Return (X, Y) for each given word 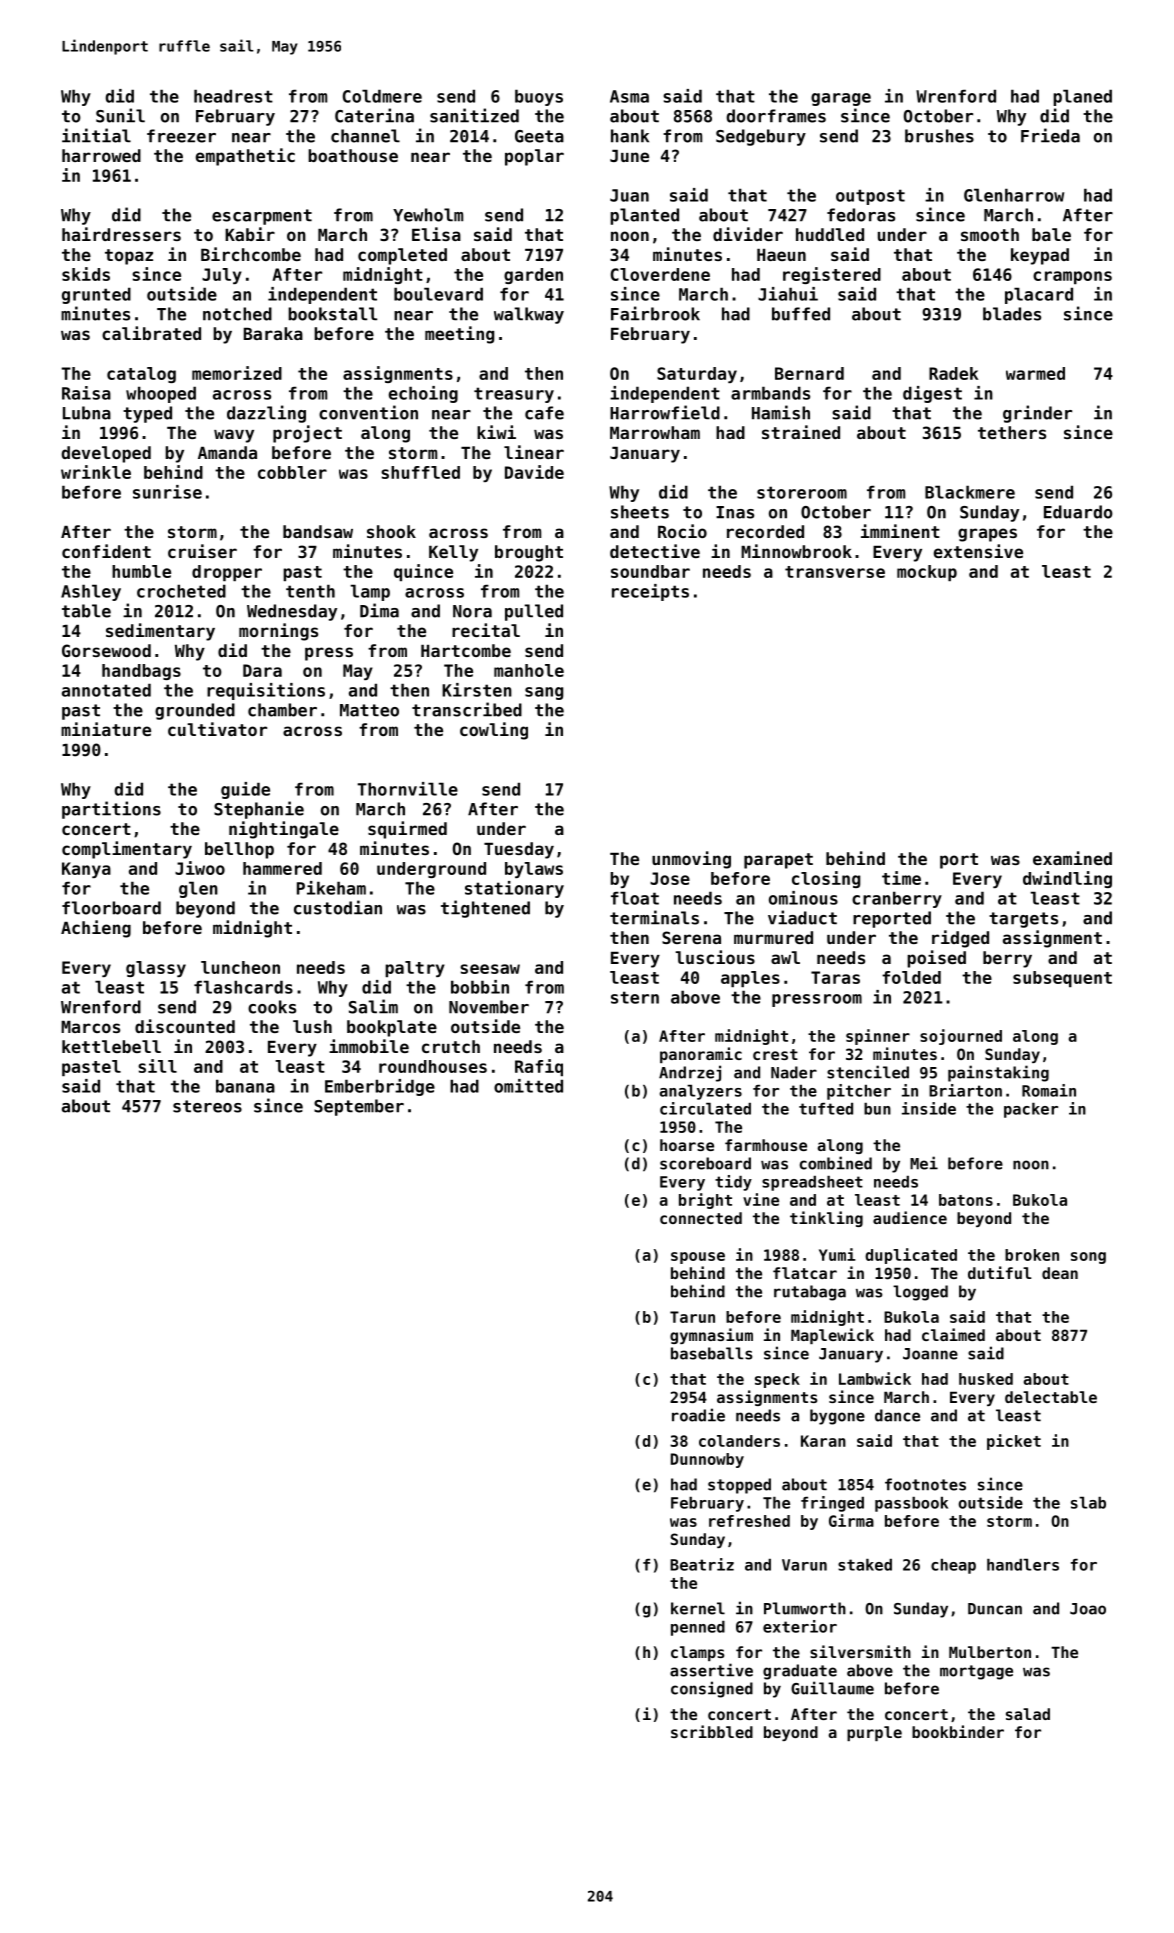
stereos (207, 1106)
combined (836, 1163)
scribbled (712, 1731)
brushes (939, 136)
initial (96, 135)
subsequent (1062, 979)
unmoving (691, 860)
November (489, 1007)
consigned (712, 1689)
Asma (629, 96)
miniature (106, 729)
